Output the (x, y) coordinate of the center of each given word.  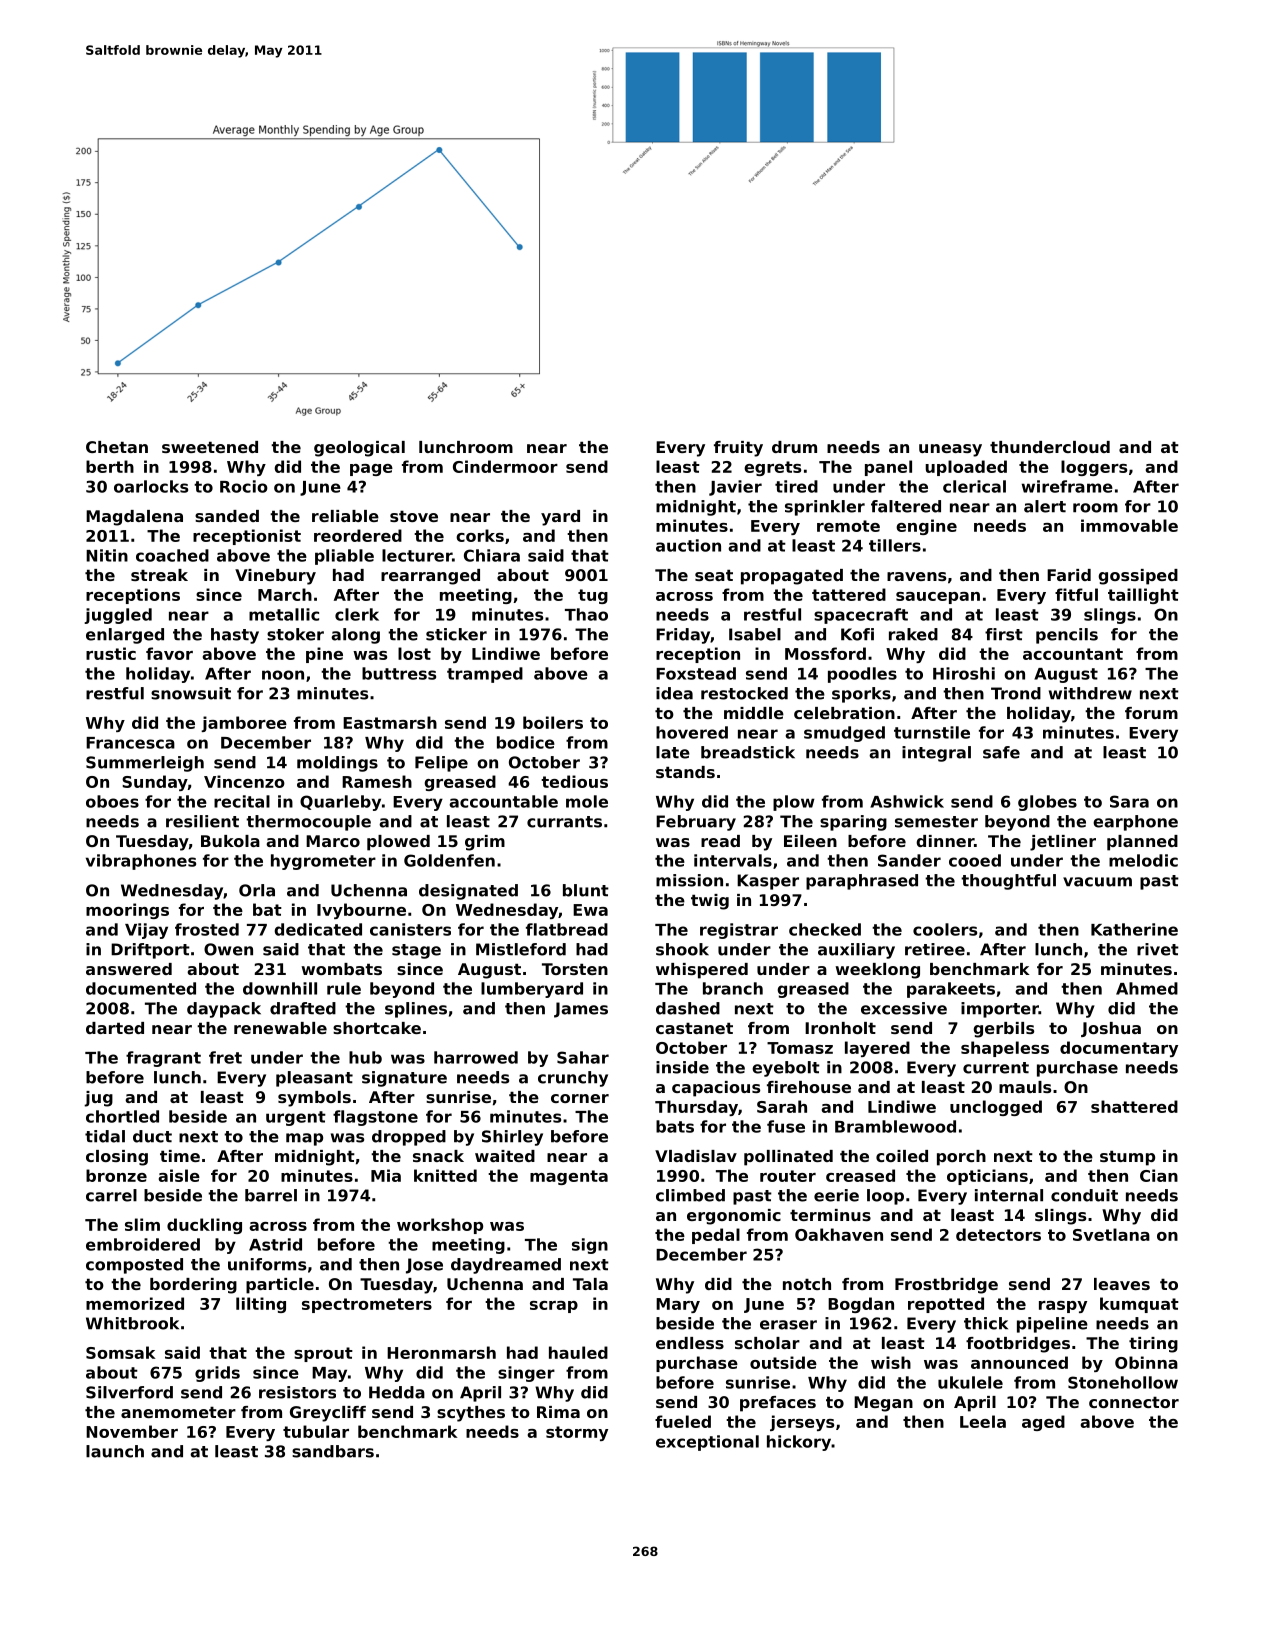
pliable (344, 557)
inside (682, 1067)
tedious (574, 781)
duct (152, 1136)
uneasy (950, 450)
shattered (1134, 1106)
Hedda (397, 1392)
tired (796, 486)
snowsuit (191, 693)
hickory (799, 1443)
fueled (683, 1421)
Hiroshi (964, 673)
